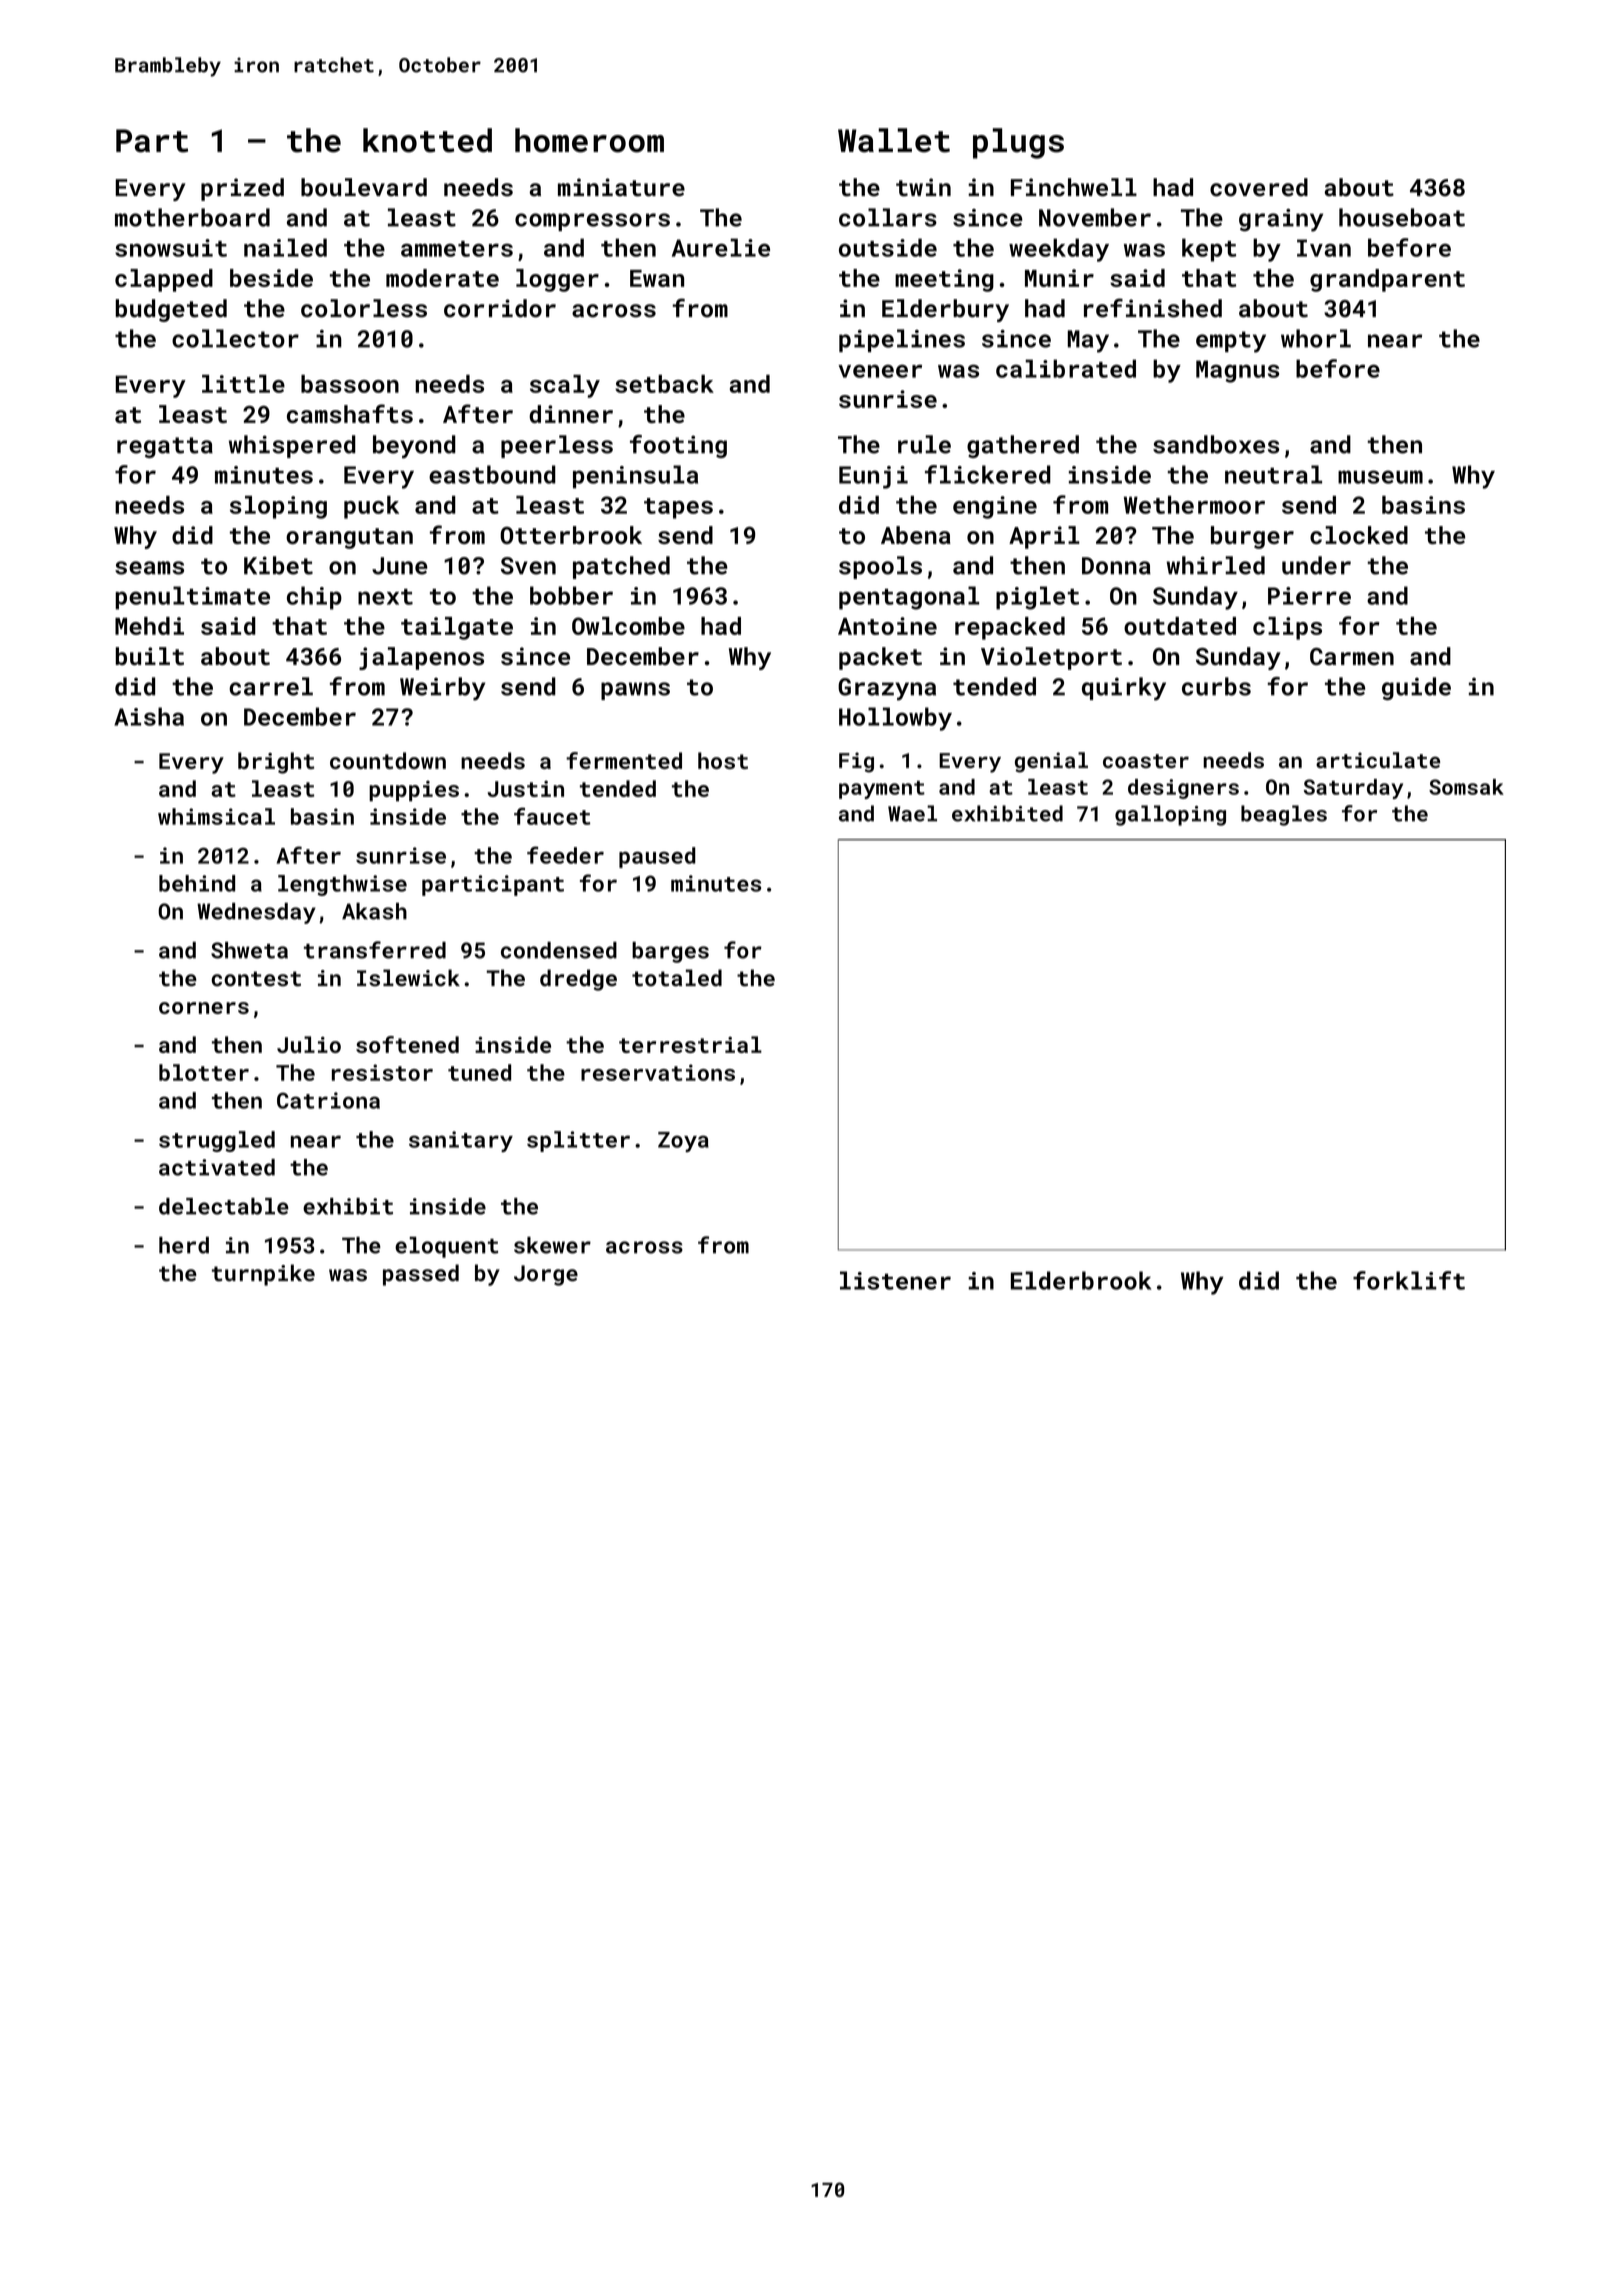 The height and width of the image is (2292, 1620). What do you see at coordinates (1170, 815) in the image?
I see `galloping` at bounding box center [1170, 815].
